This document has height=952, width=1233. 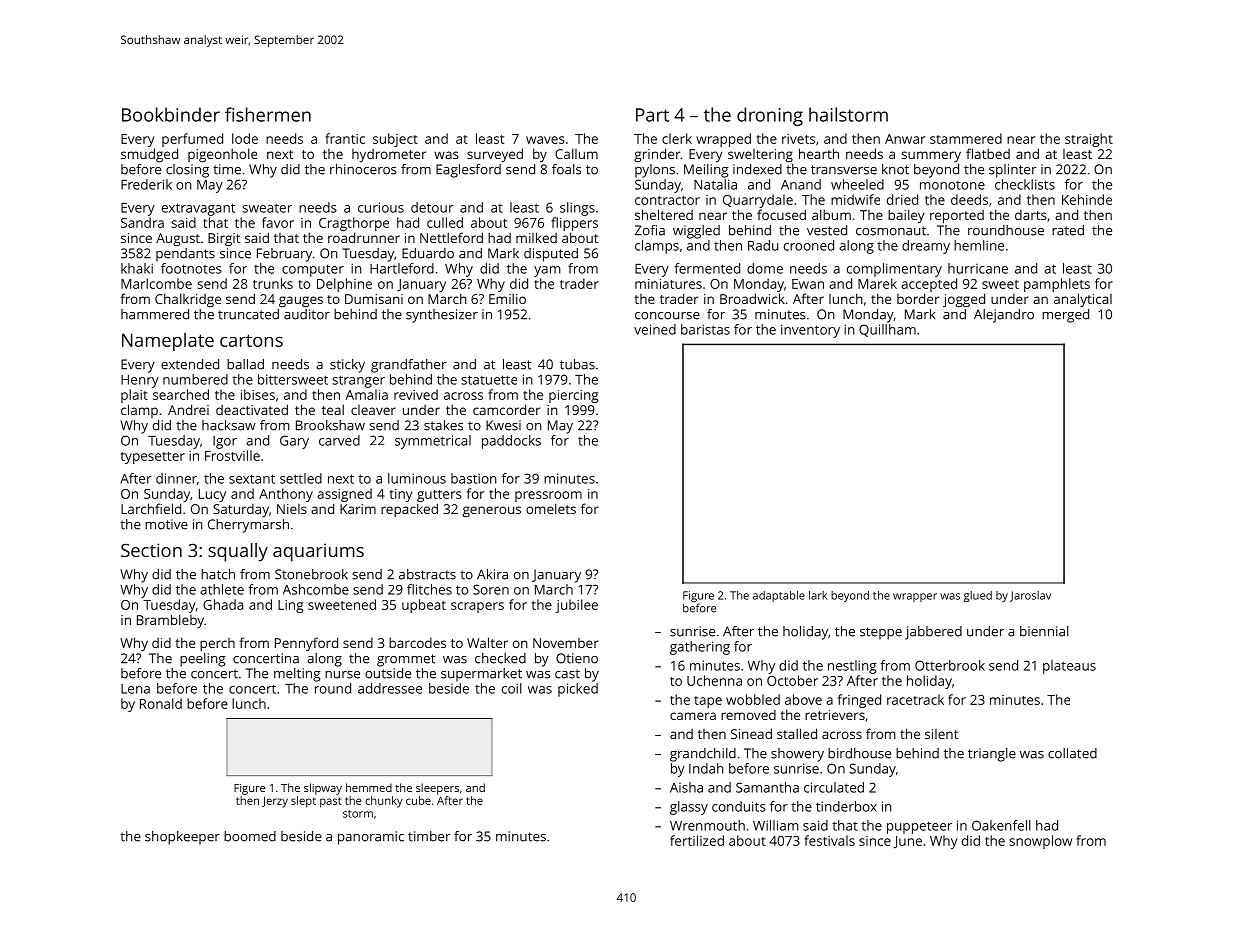 What do you see at coordinates (1089, 140) in the document?
I see `straight` at bounding box center [1089, 140].
